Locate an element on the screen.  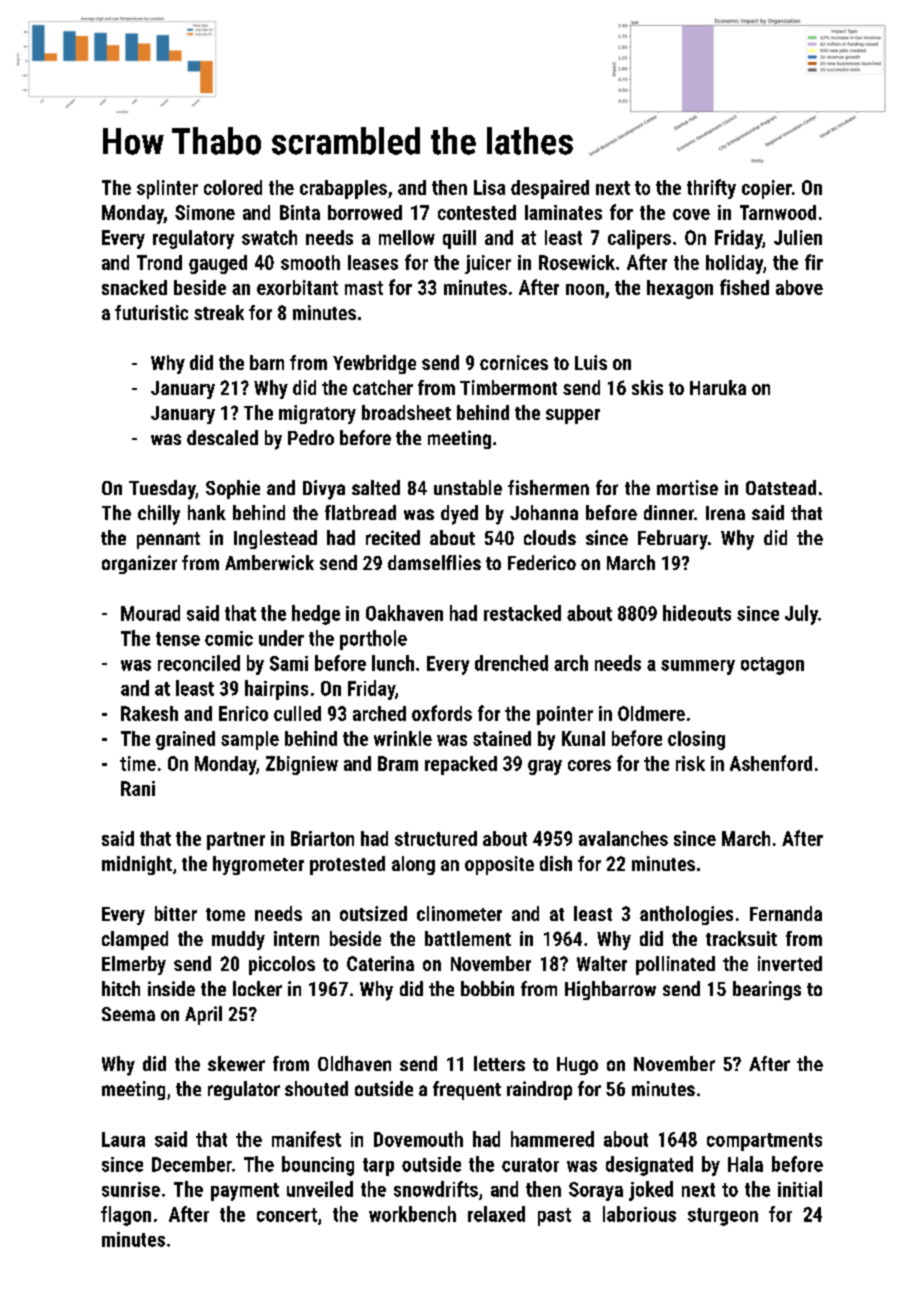
mortise is located at coordinates (687, 487).
